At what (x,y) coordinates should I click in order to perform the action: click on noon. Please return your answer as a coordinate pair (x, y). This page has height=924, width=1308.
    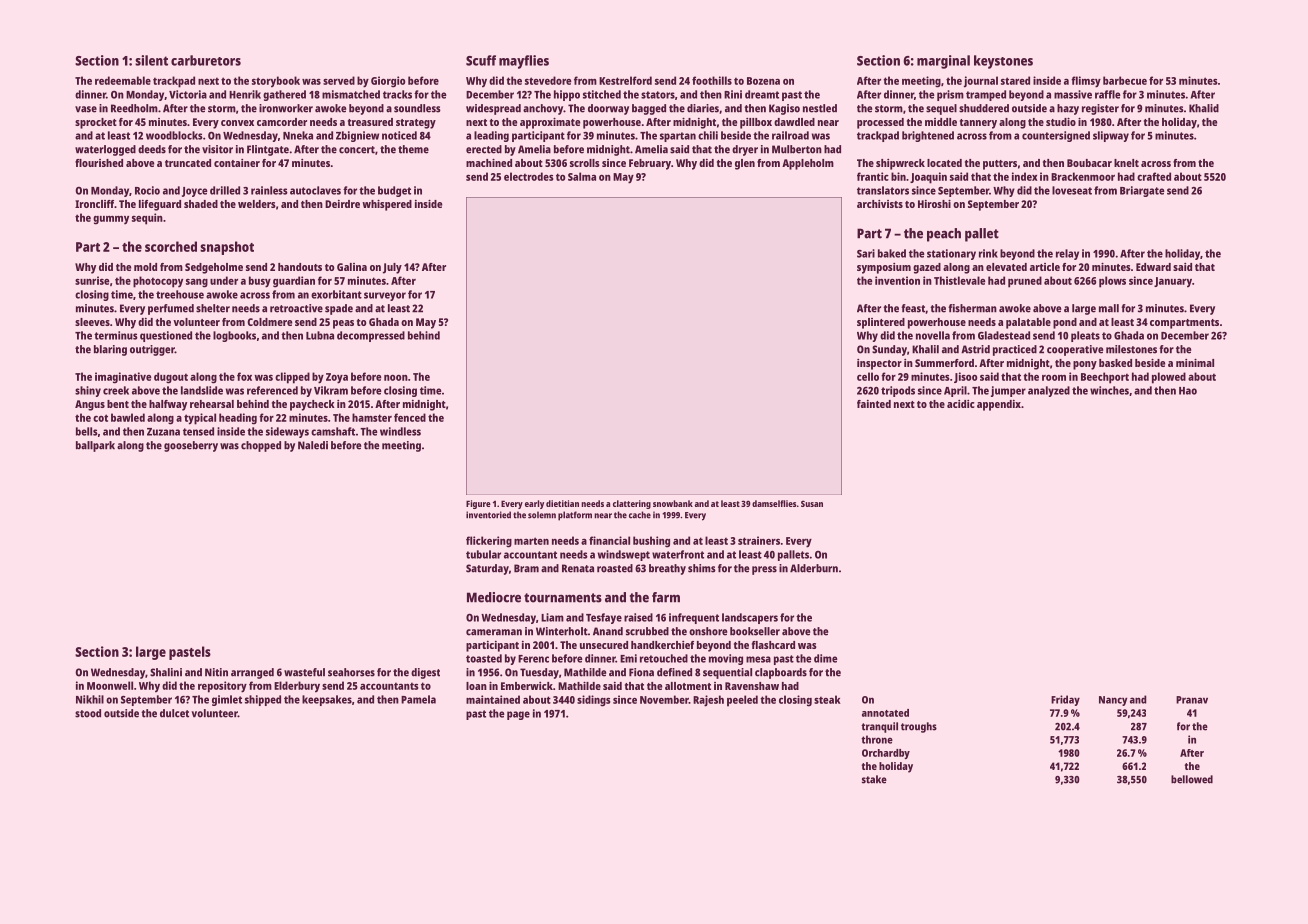
    Looking at the image, I should click on (396, 378).
